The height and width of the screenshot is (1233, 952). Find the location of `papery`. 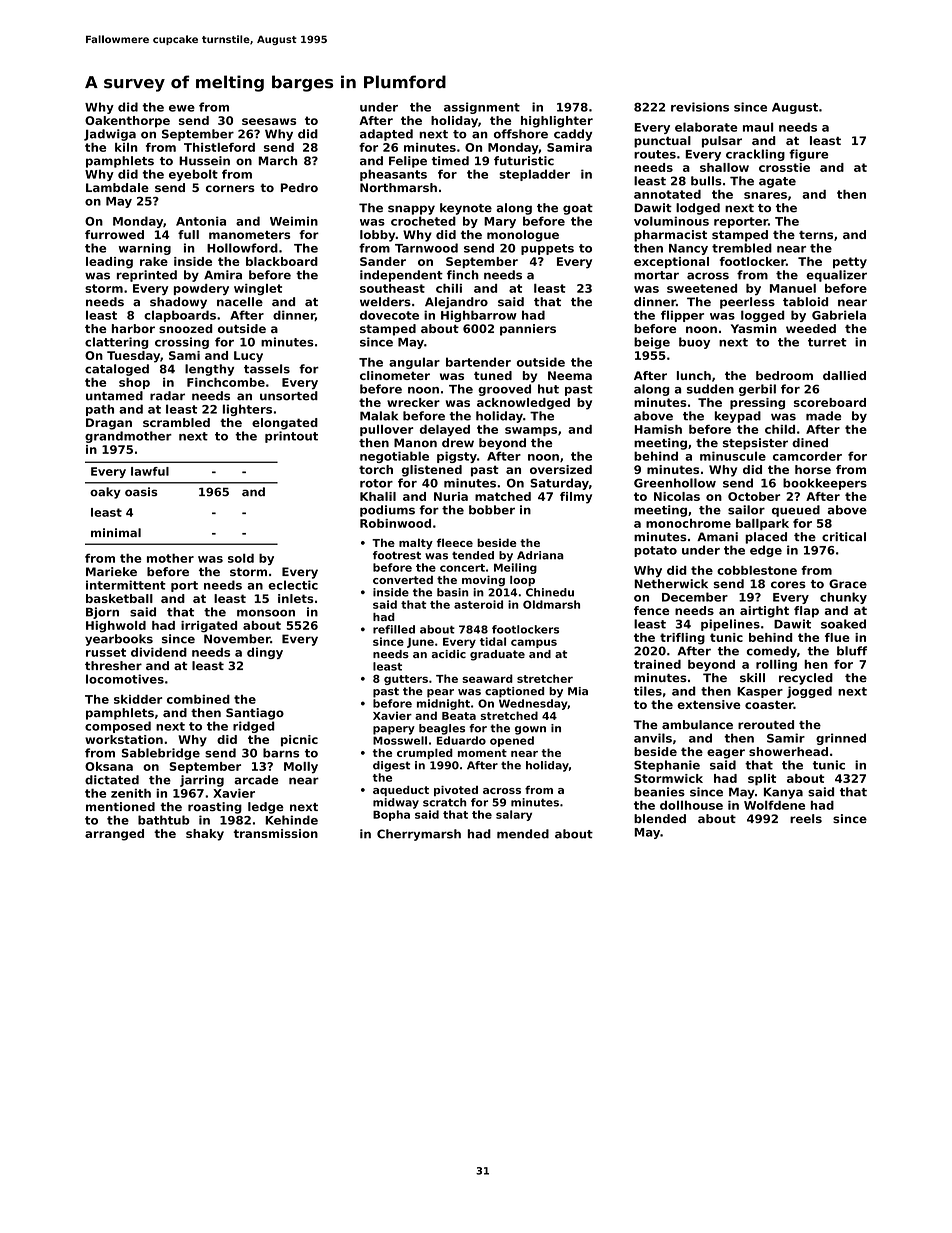

papery is located at coordinates (394, 730).
